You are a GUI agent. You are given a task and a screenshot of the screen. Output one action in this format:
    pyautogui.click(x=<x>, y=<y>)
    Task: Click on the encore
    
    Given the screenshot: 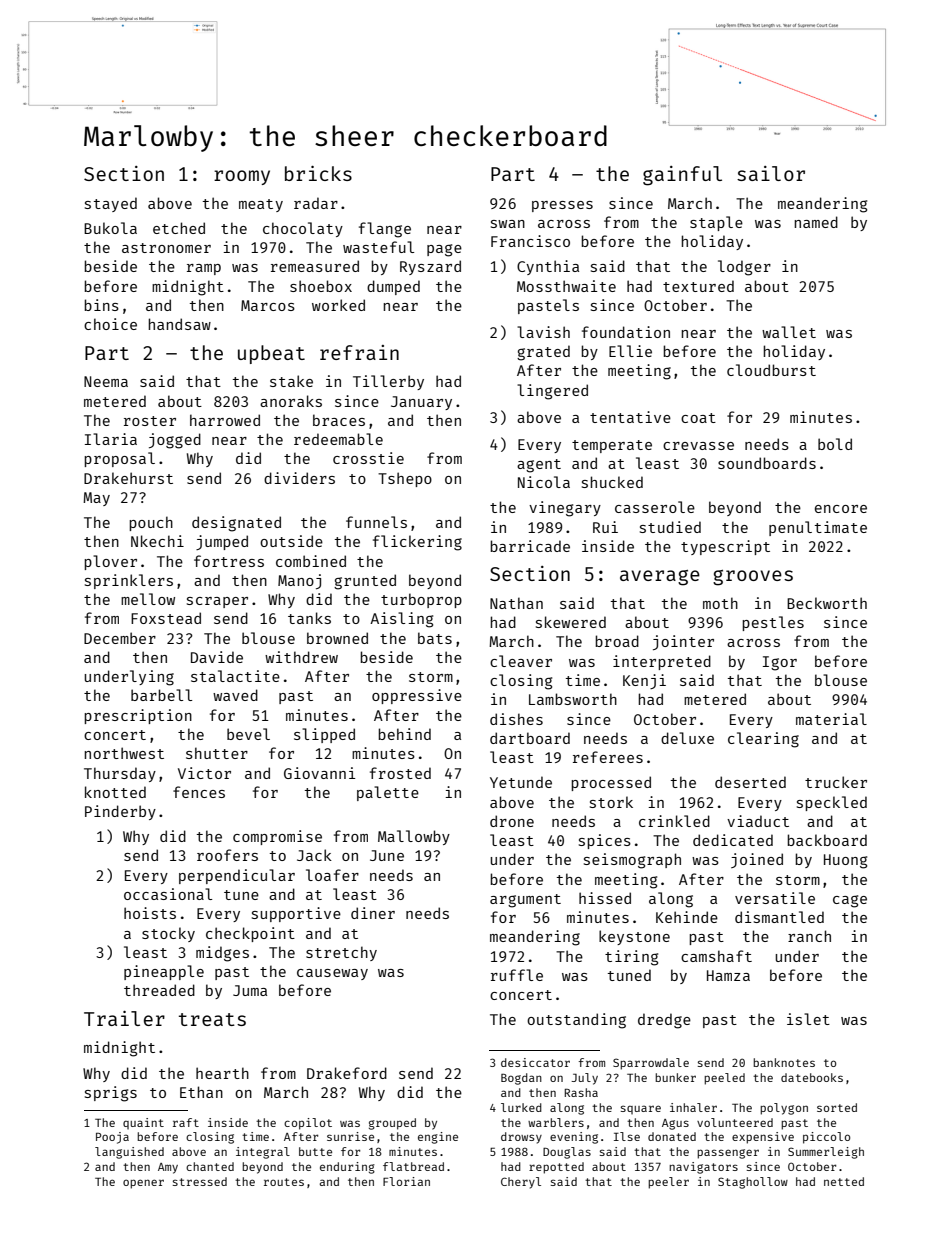 What is the action you would take?
    pyautogui.click(x=841, y=509)
